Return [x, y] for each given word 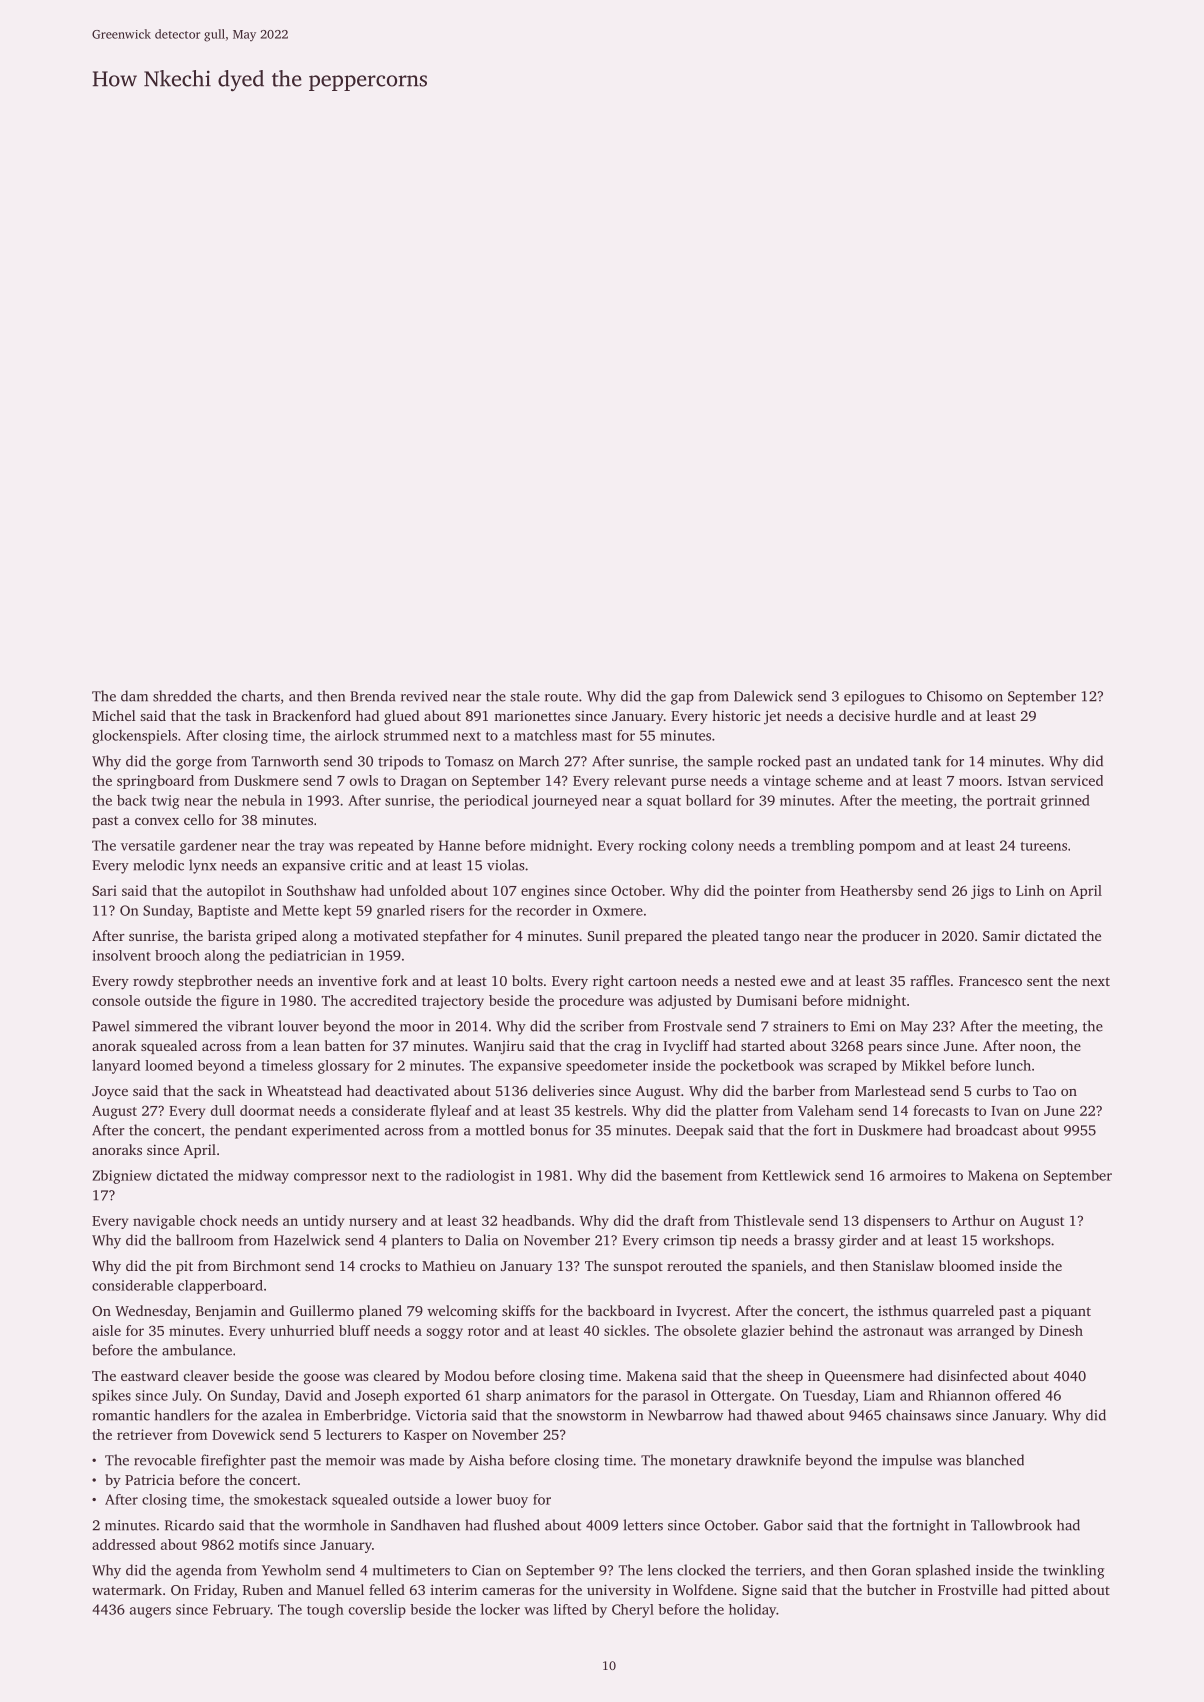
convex [157, 821]
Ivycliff [686, 1047]
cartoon [652, 981]
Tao [1044, 1091]
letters [643, 1525]
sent [1040, 981]
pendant [261, 1131]
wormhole [336, 1525]
